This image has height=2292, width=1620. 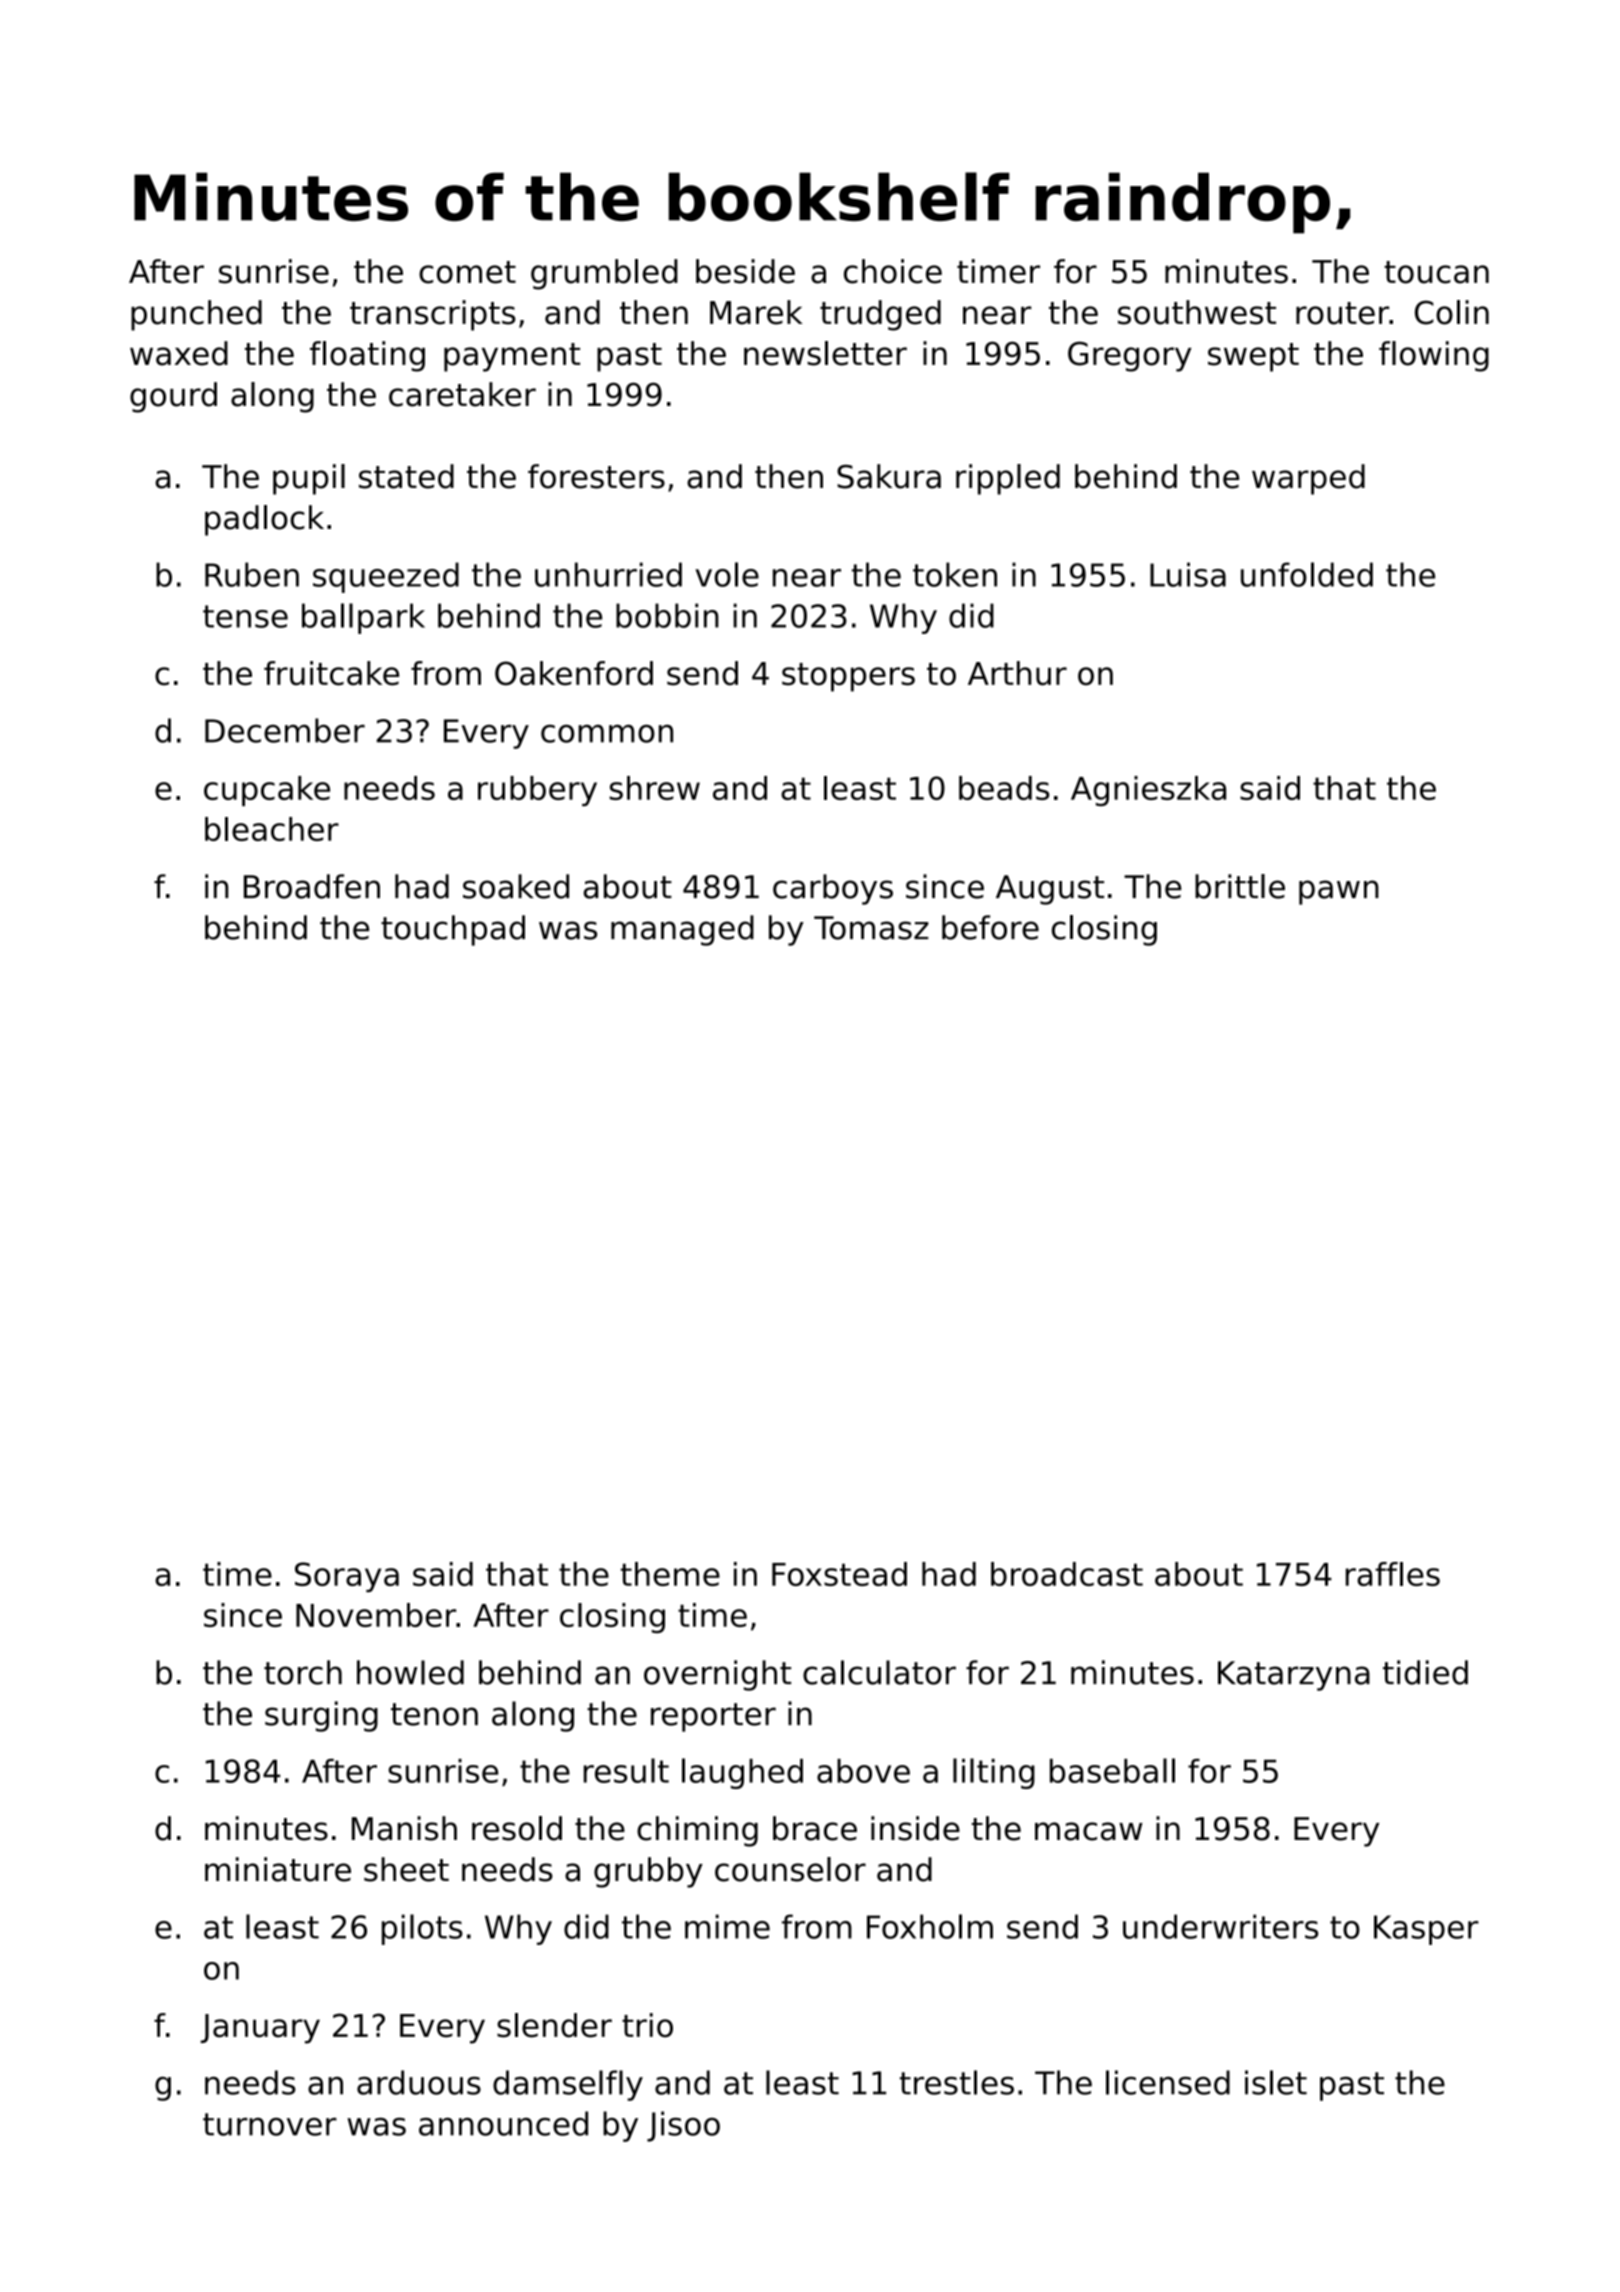 I want to click on southwest, so click(x=1197, y=312).
